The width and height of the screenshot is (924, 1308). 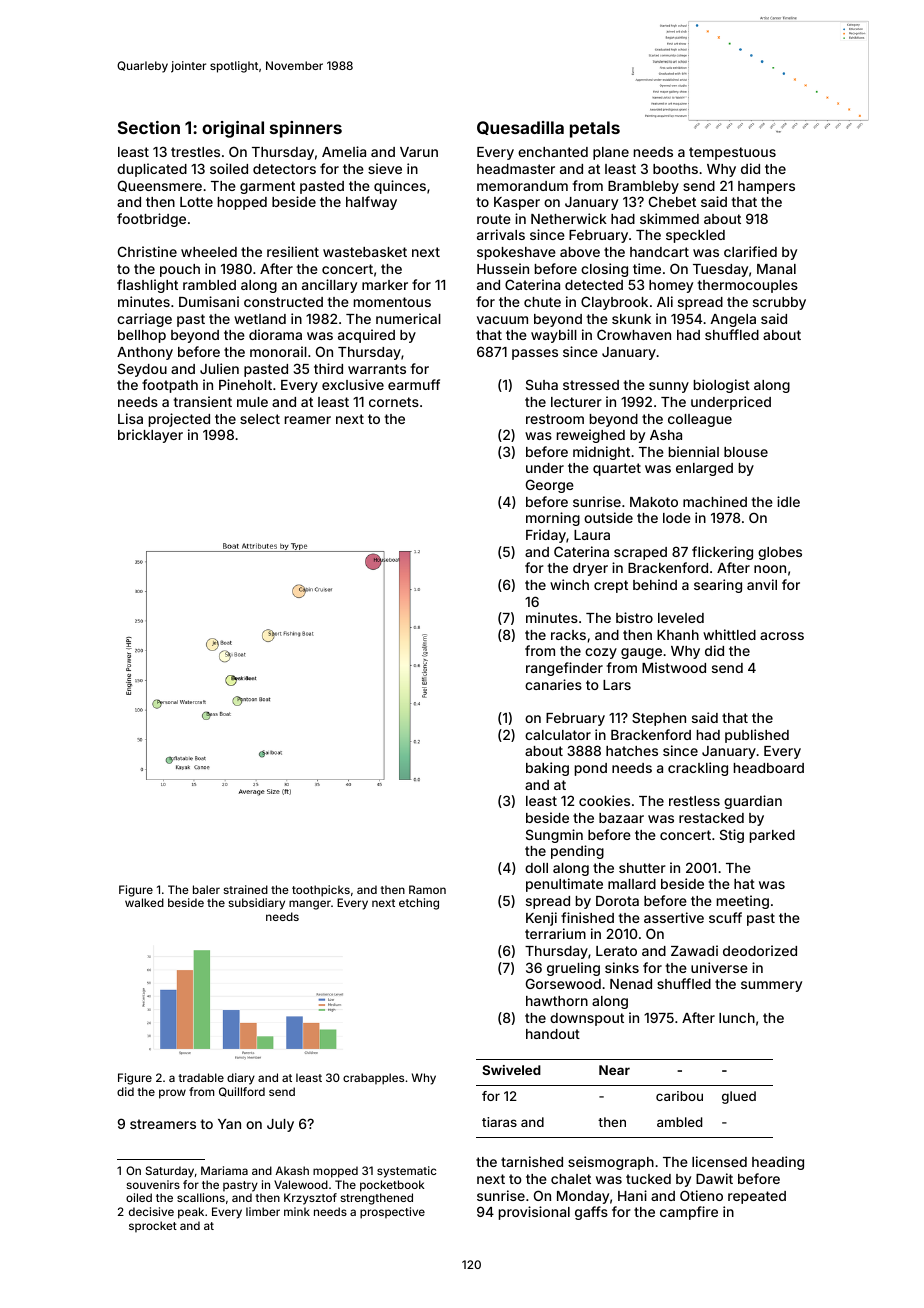 I want to click on Varun, so click(x=419, y=152).
